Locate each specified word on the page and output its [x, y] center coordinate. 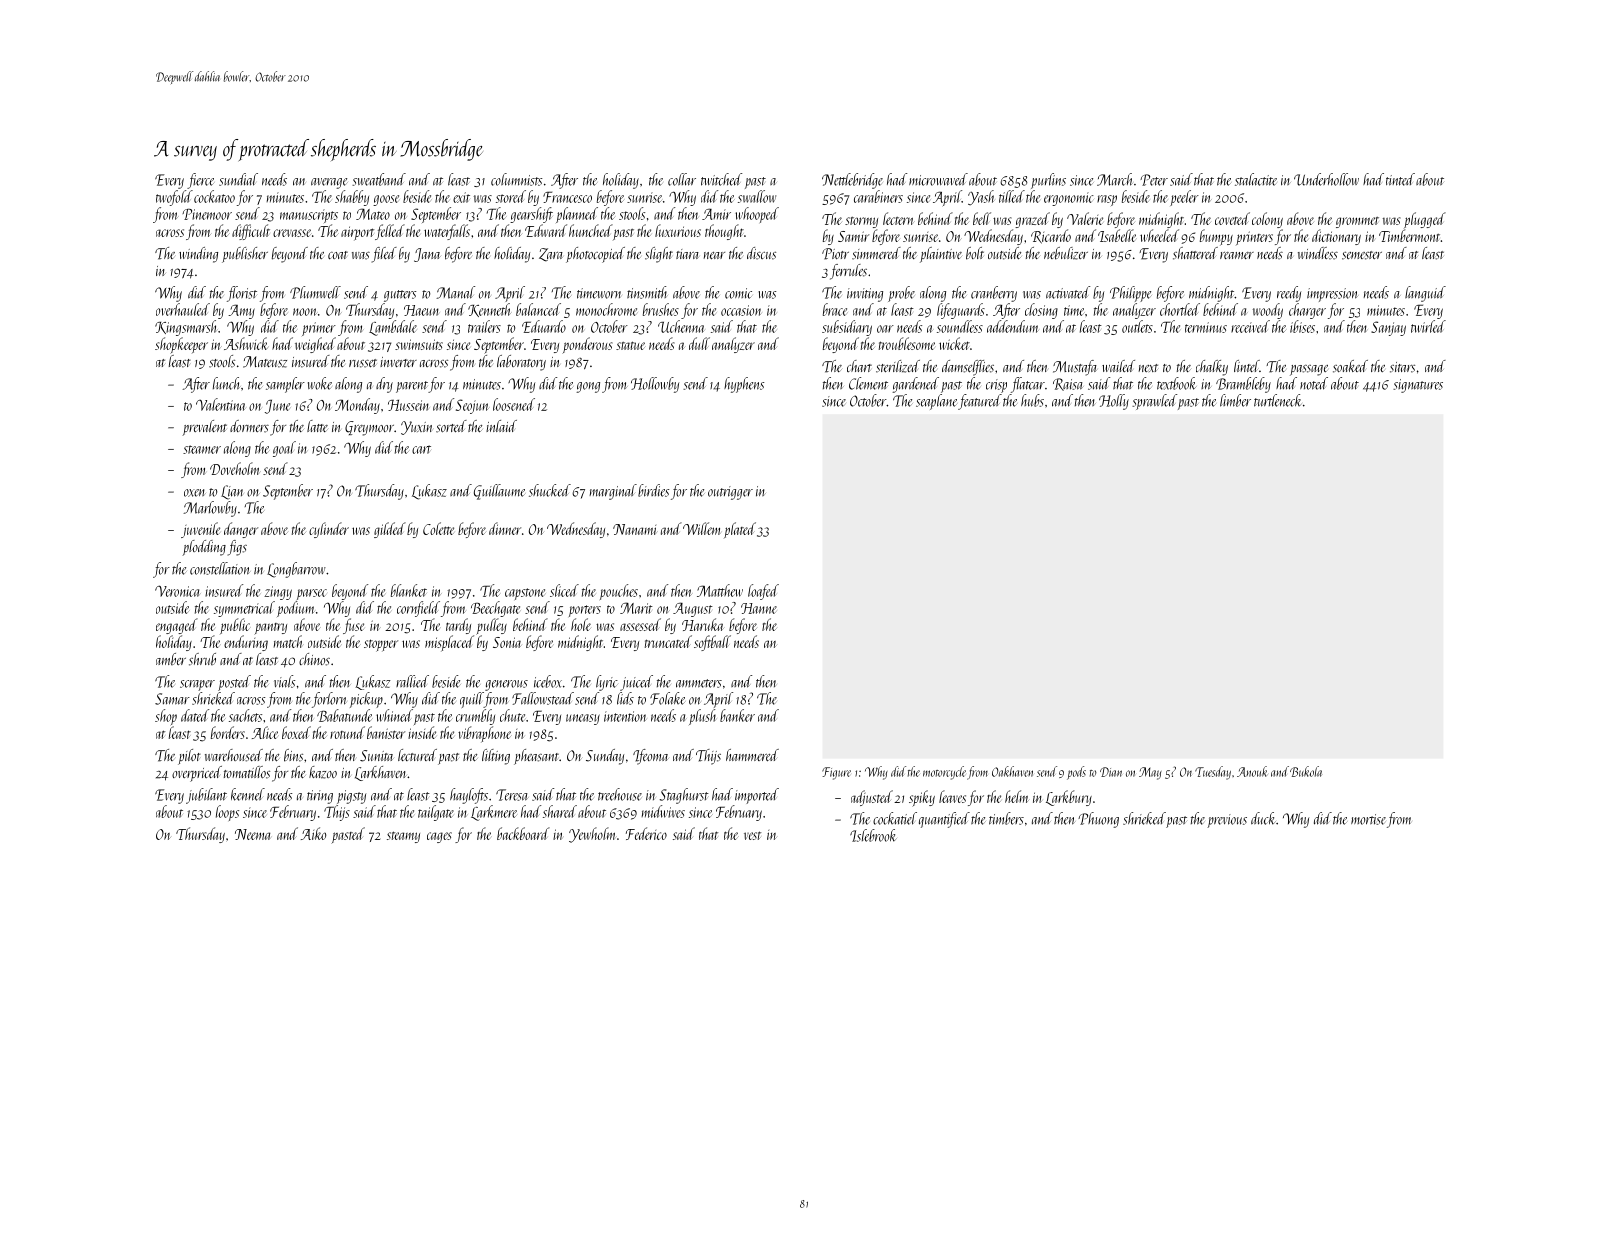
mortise [1368, 819]
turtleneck [1277, 400]
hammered [752, 755]
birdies [653, 490]
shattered [1195, 253]
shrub [202, 659]
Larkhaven [381, 773]
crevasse [292, 233]
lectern [898, 218]
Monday [357, 406]
